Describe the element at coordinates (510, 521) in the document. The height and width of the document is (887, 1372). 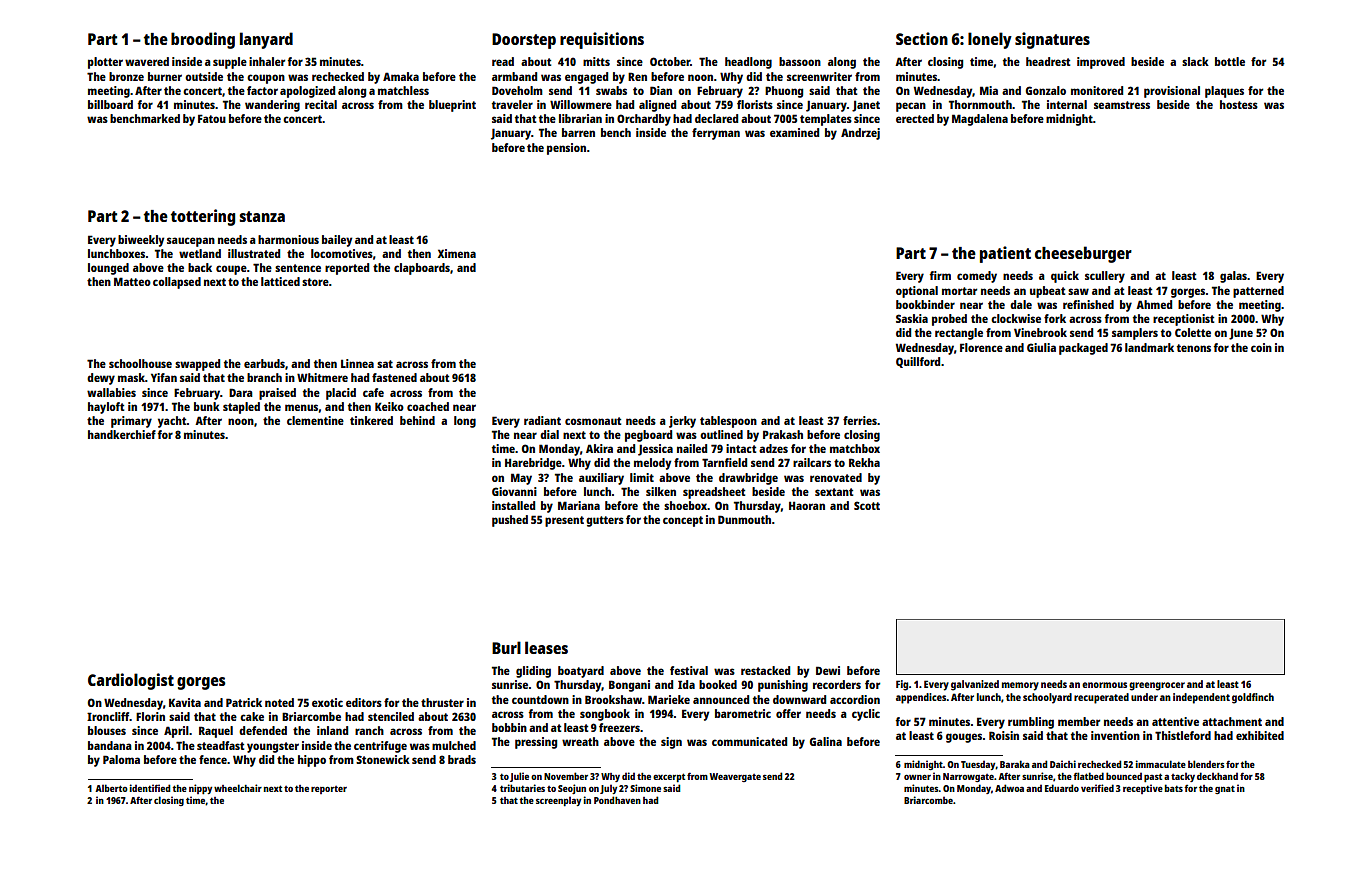
I see `pushed` at that location.
